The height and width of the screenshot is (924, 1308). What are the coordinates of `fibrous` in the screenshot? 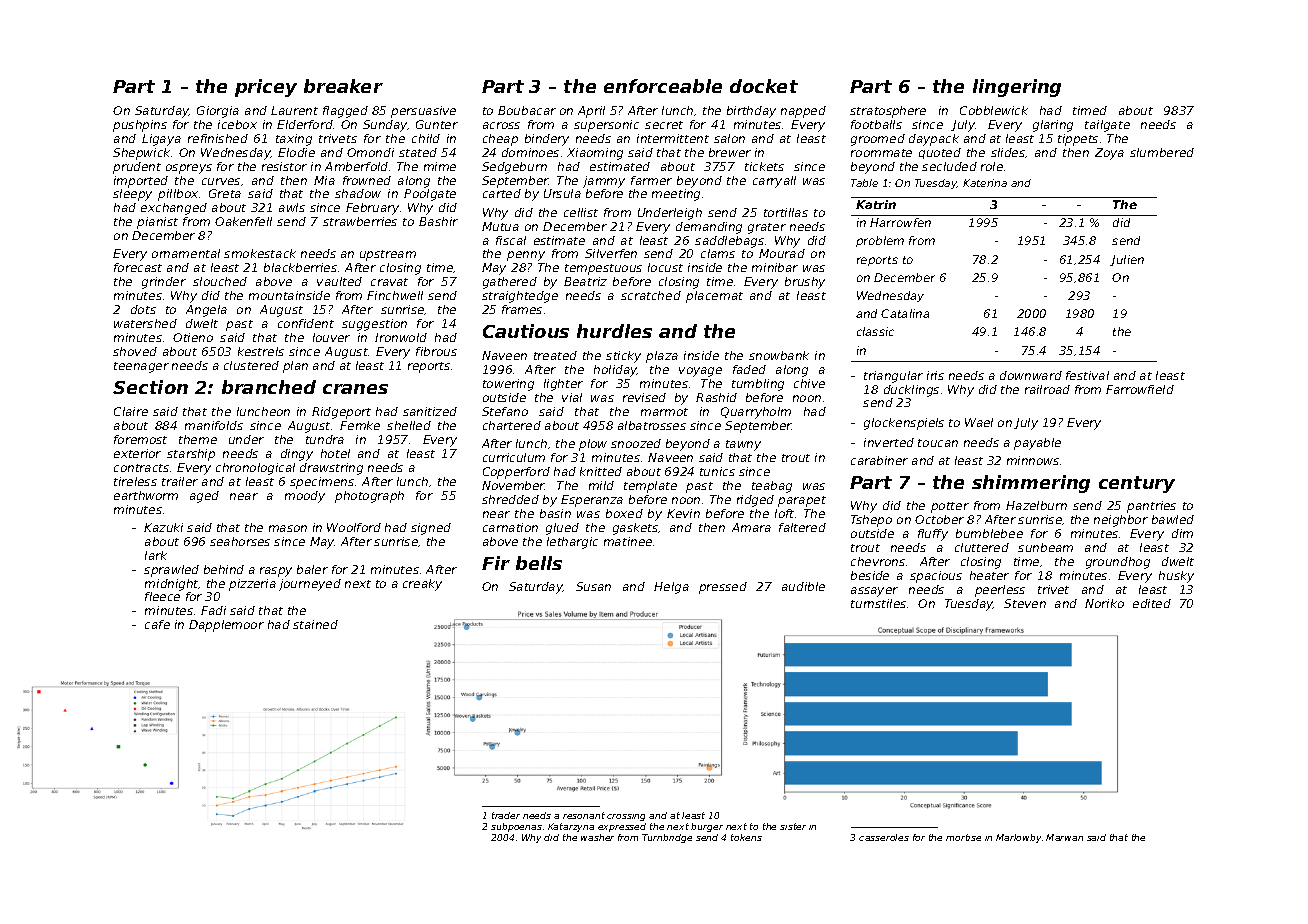 It's located at (436, 351).
